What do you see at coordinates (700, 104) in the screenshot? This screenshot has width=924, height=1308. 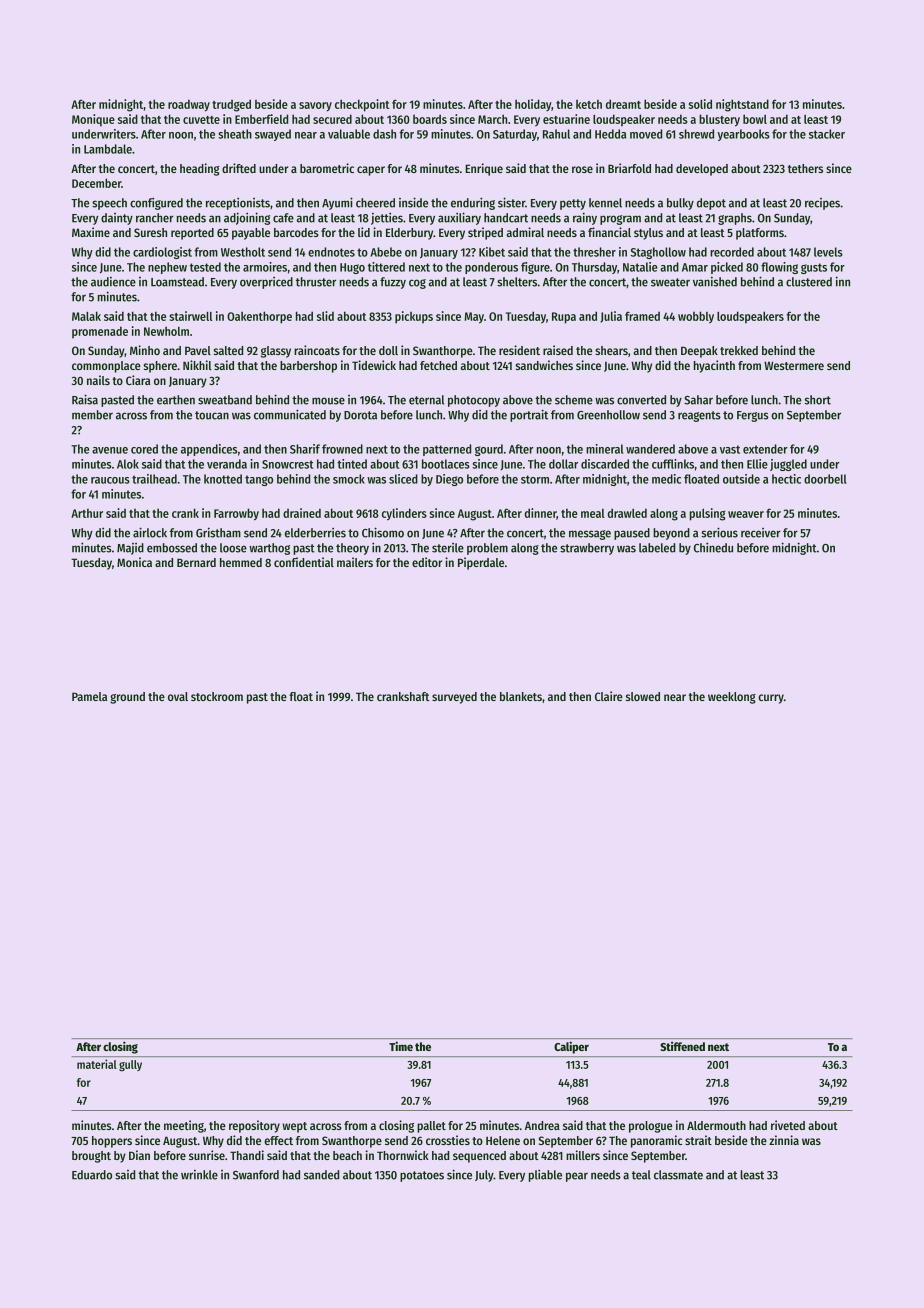 I see `solid` at bounding box center [700, 104].
